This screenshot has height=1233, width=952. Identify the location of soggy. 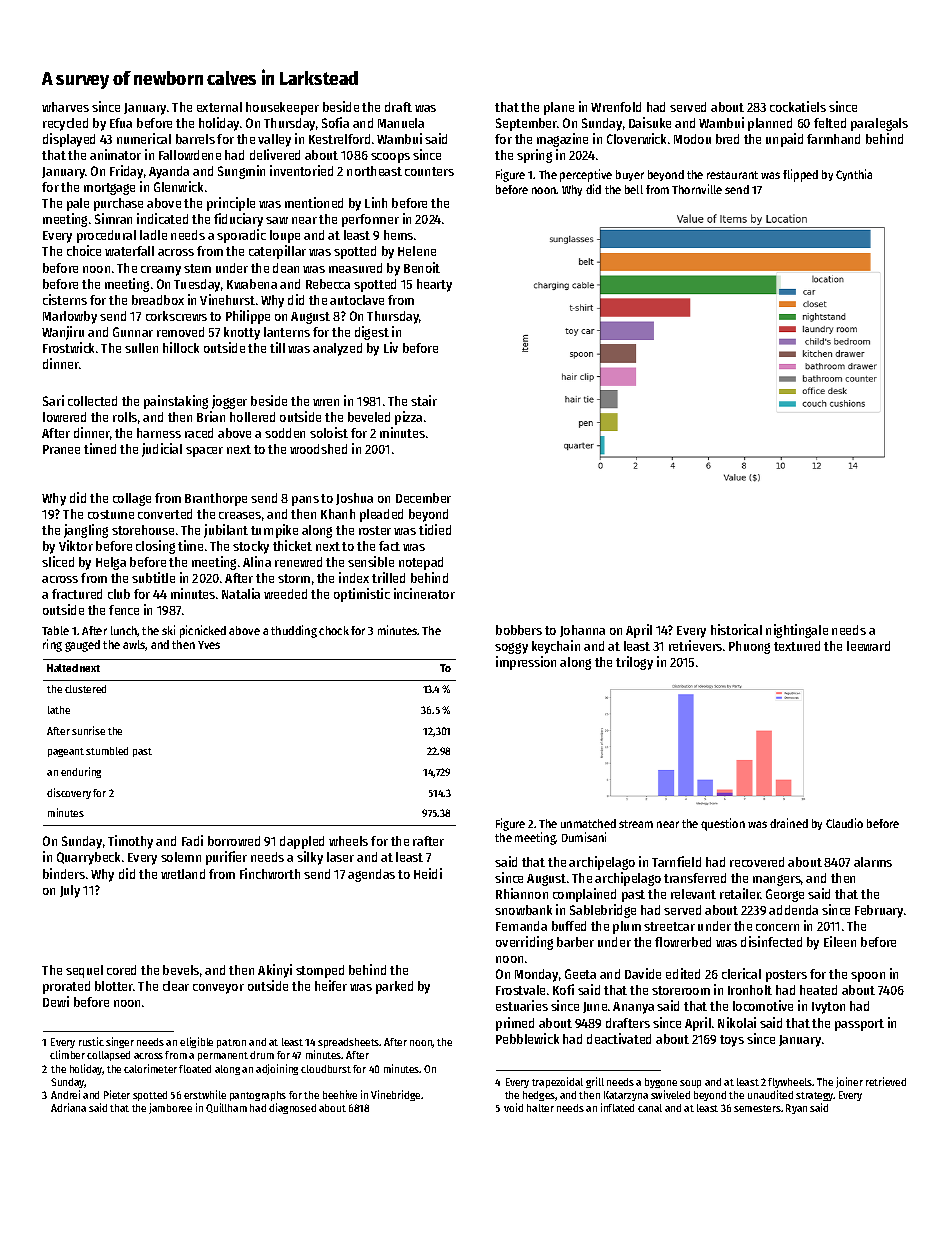
(511, 648).
